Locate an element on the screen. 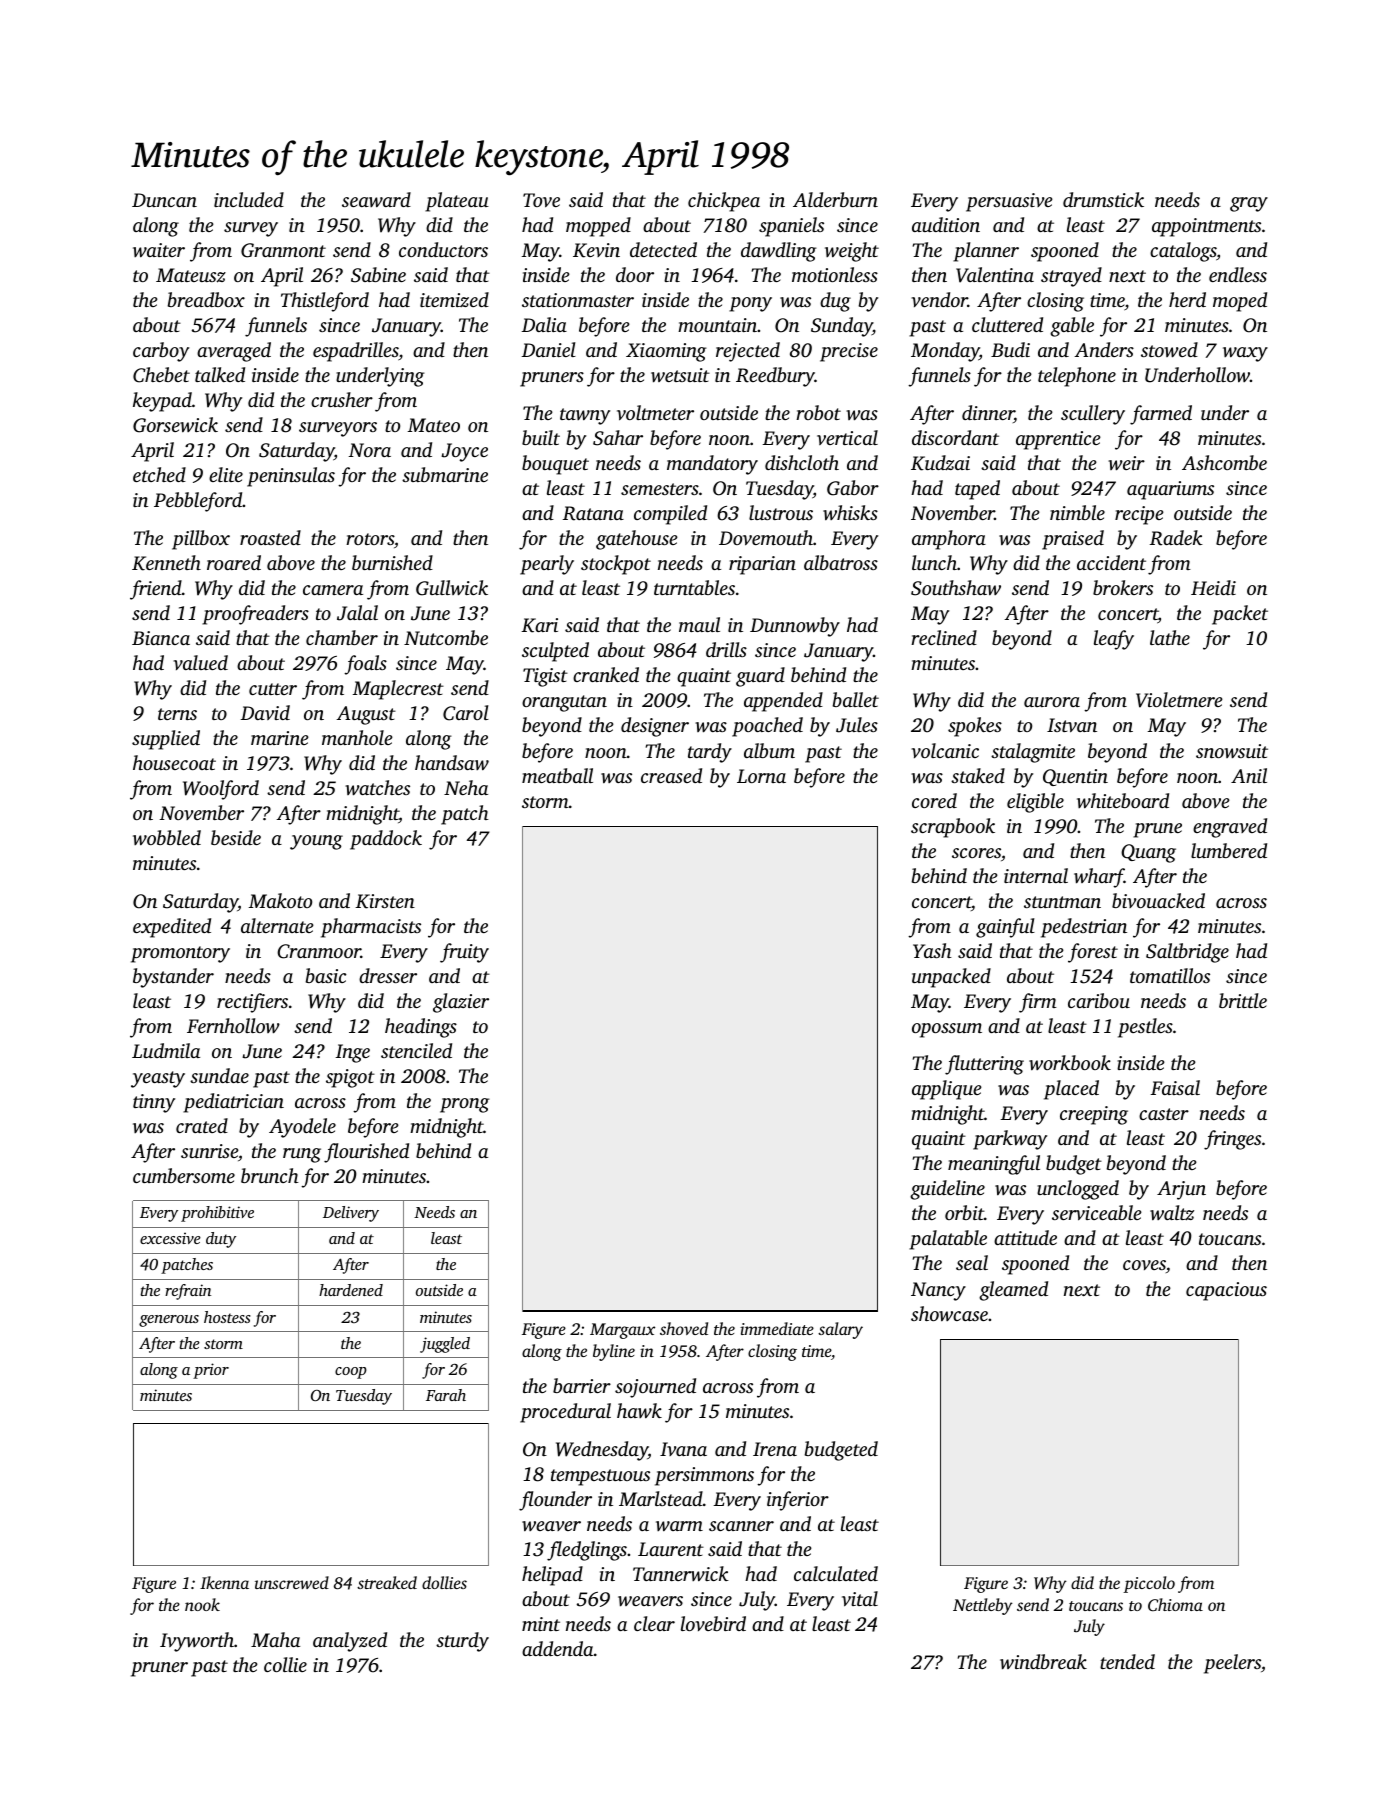 The image size is (1400, 1812). meatball is located at coordinates (557, 775).
